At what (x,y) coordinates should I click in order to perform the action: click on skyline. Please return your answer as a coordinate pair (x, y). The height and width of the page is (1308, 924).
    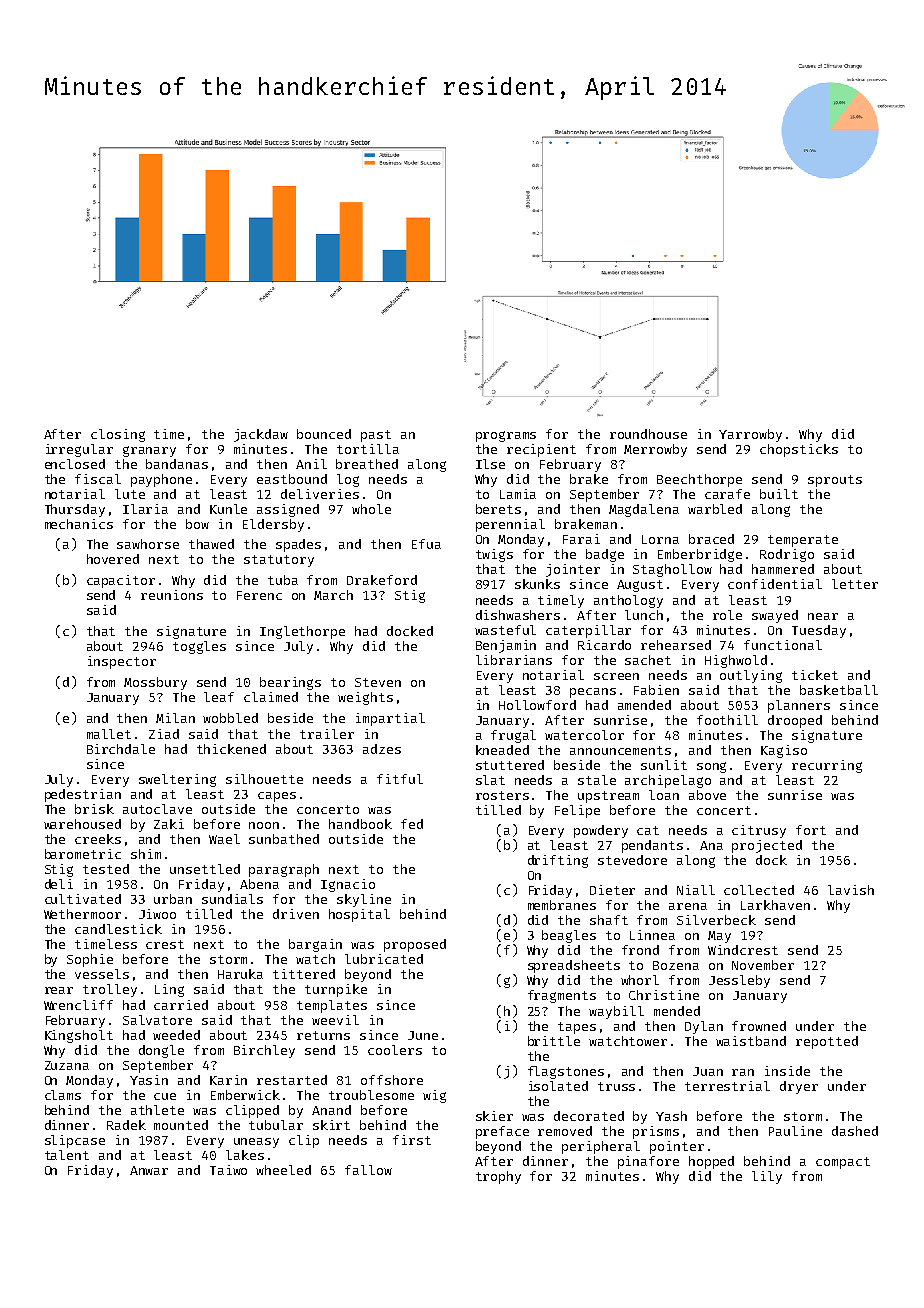
    Looking at the image, I should click on (364, 900).
